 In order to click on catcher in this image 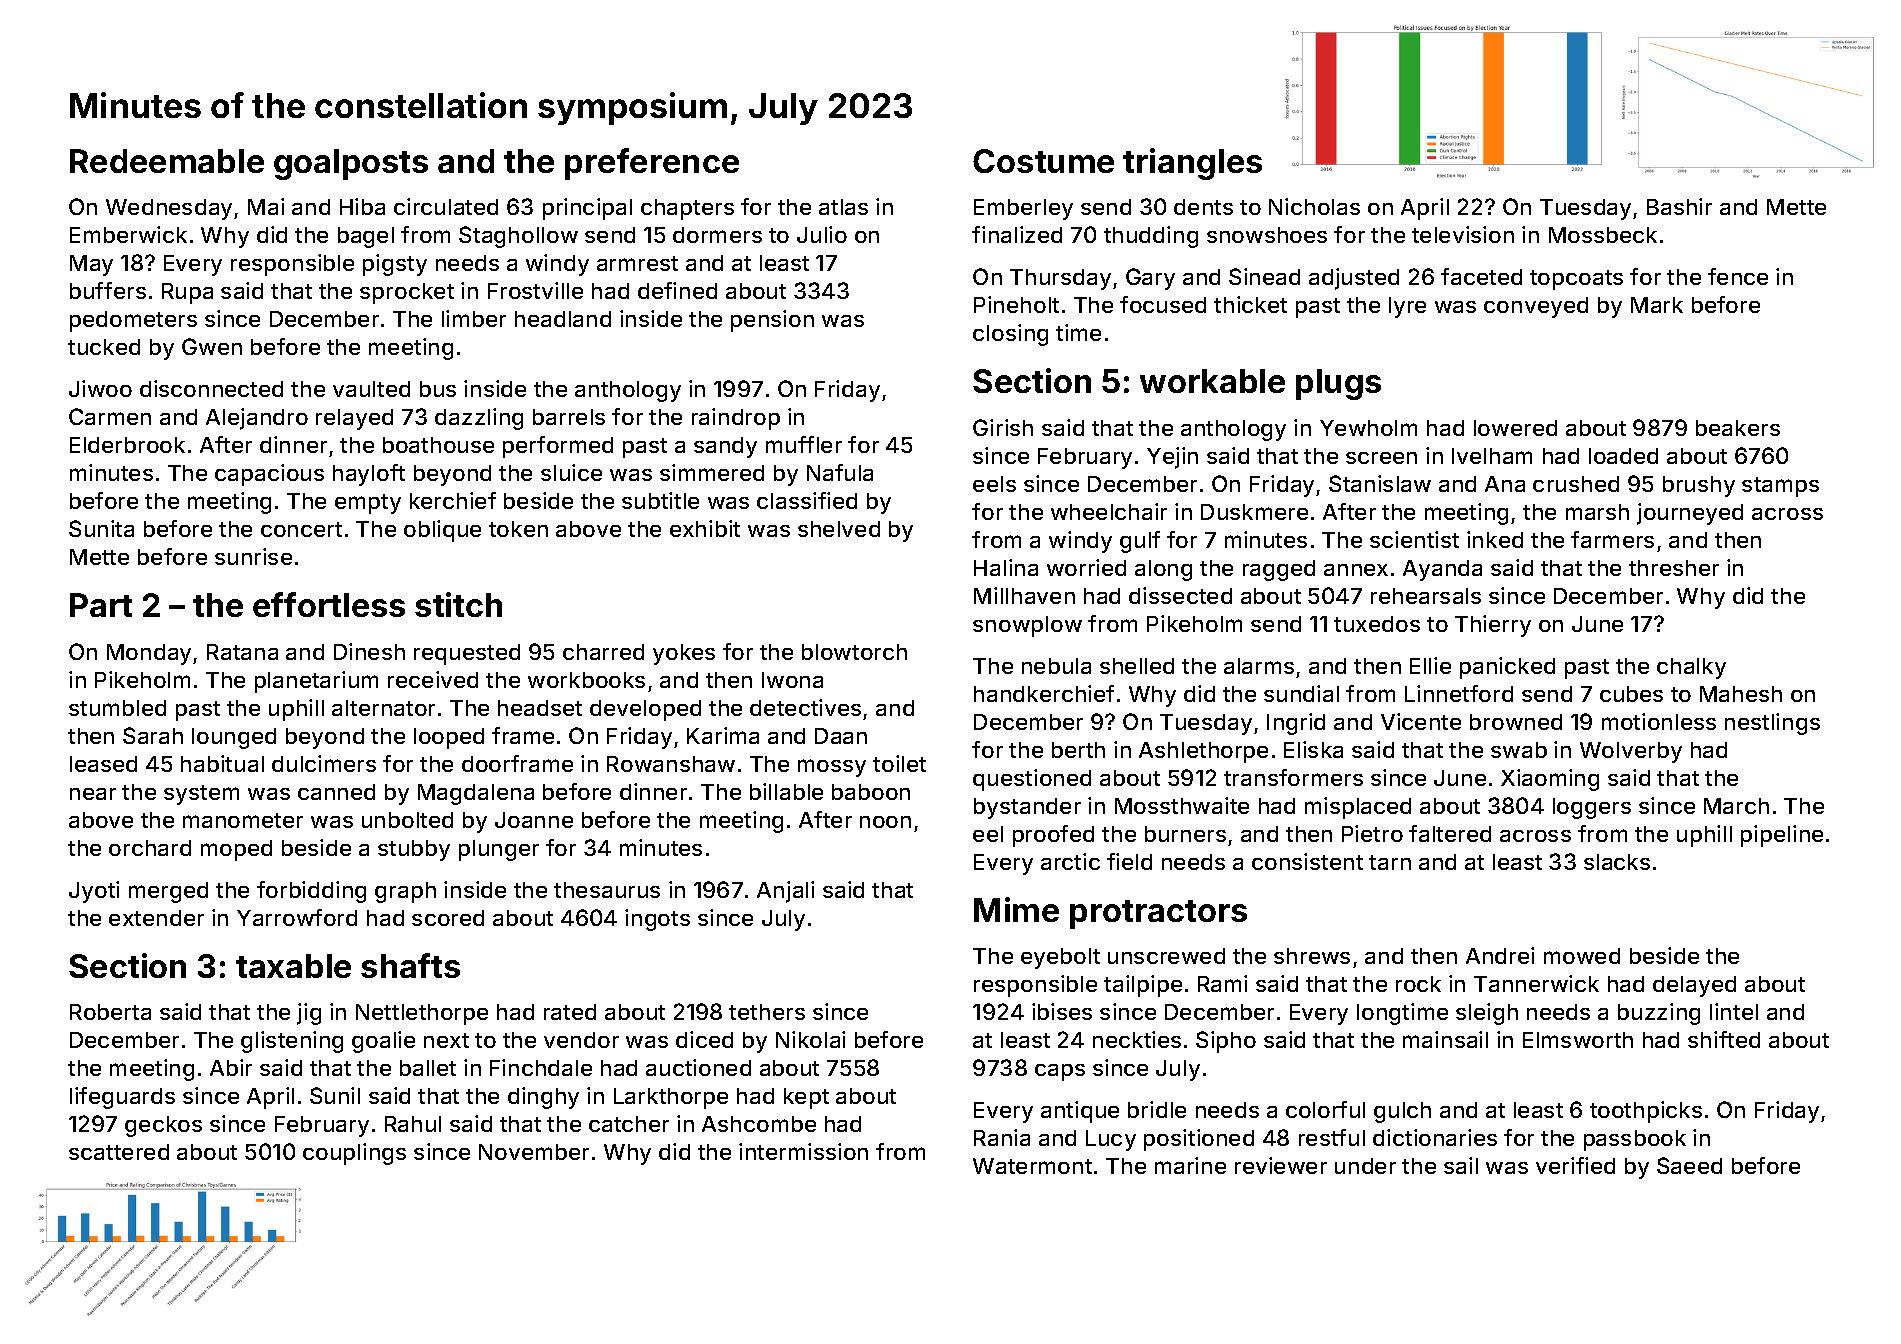, I will do `click(629, 1124)`.
